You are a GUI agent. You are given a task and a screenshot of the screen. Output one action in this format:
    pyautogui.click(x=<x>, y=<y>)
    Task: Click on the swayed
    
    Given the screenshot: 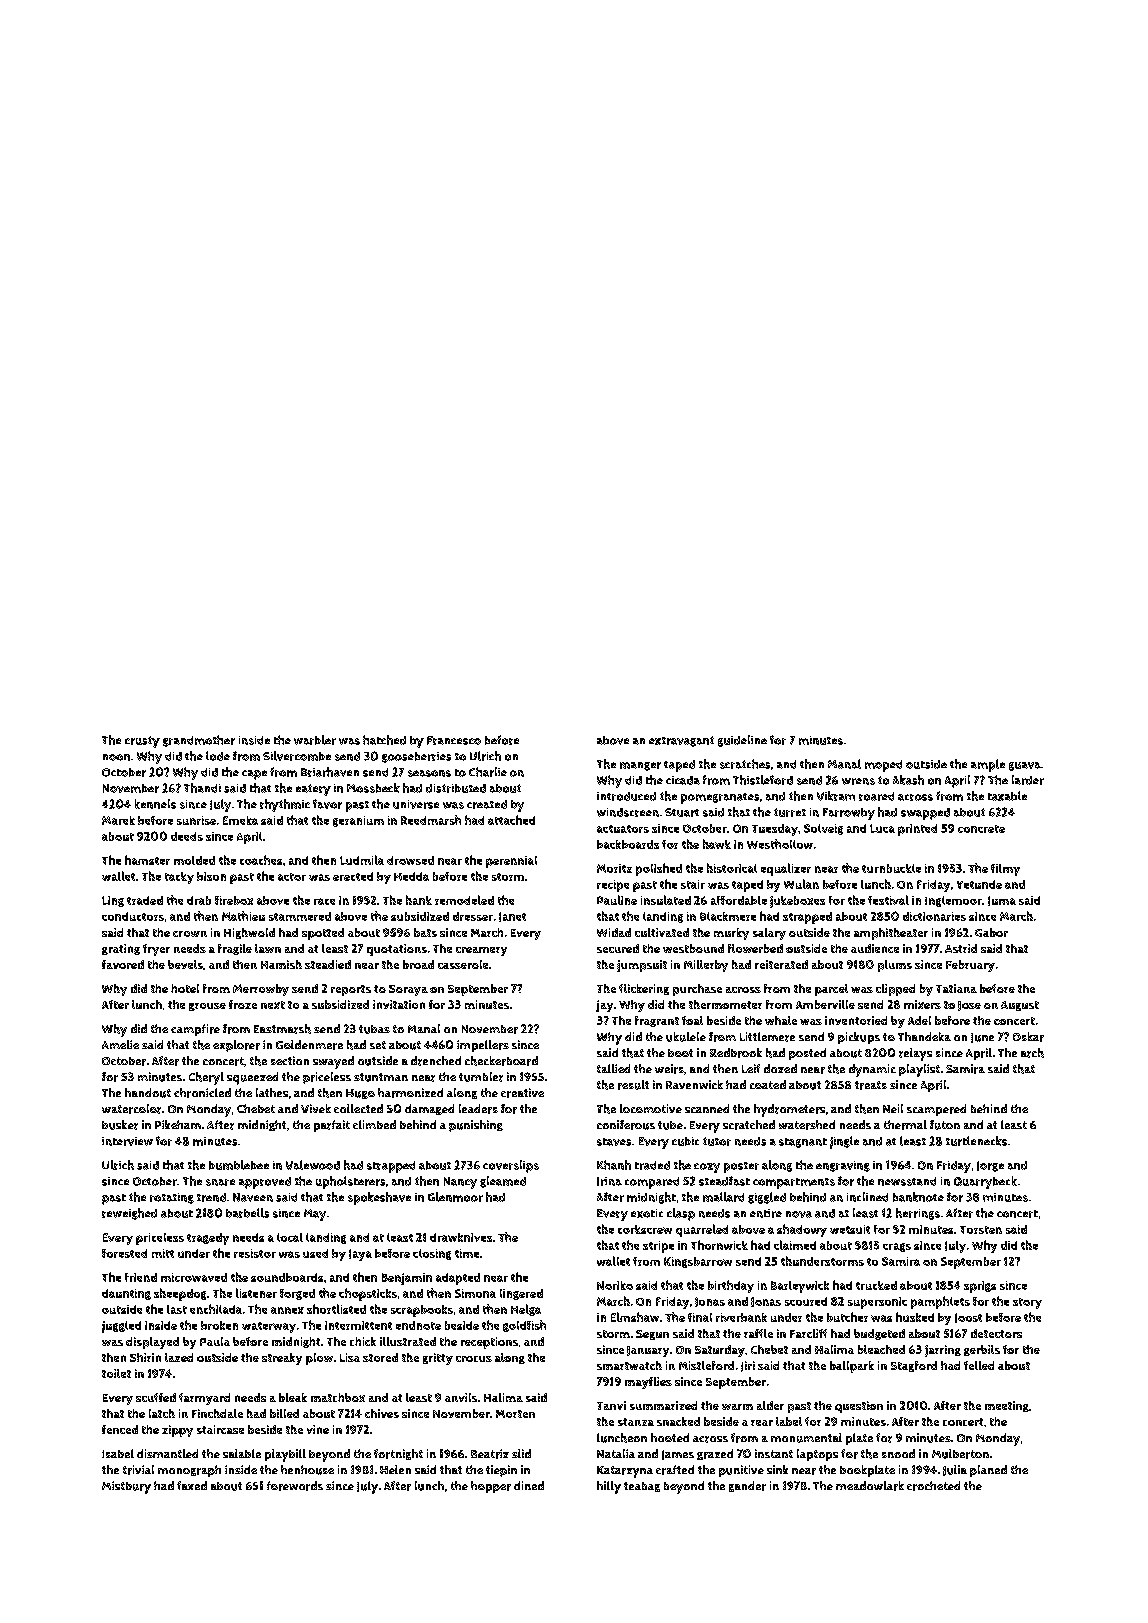 What is the action you would take?
    pyautogui.click(x=333, y=1062)
